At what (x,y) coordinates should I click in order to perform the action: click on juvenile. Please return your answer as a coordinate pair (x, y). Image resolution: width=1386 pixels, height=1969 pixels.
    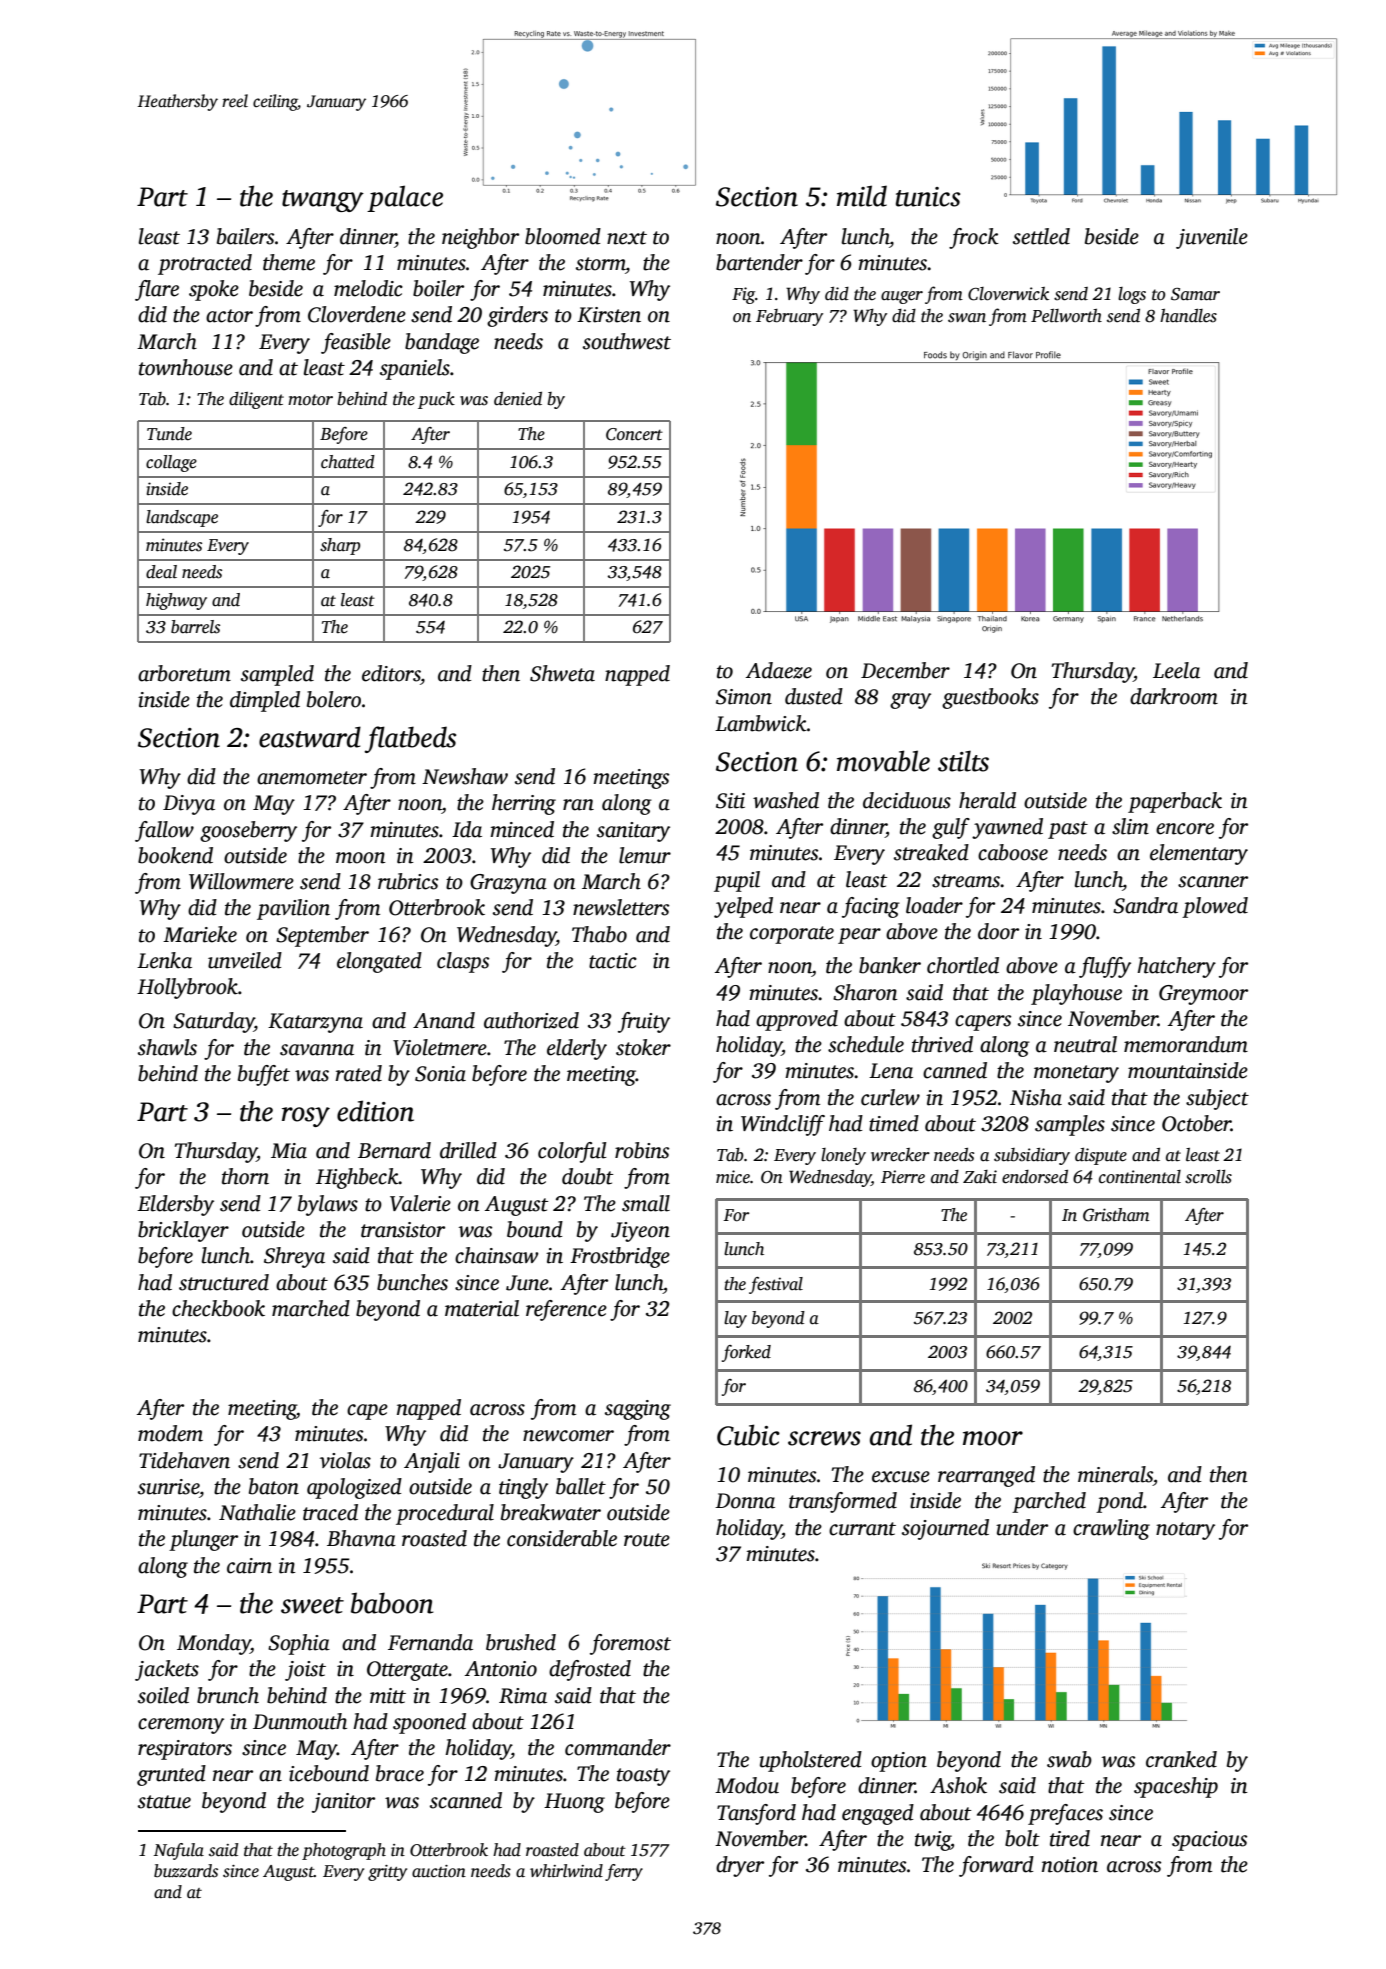
    Looking at the image, I should click on (1212, 238).
